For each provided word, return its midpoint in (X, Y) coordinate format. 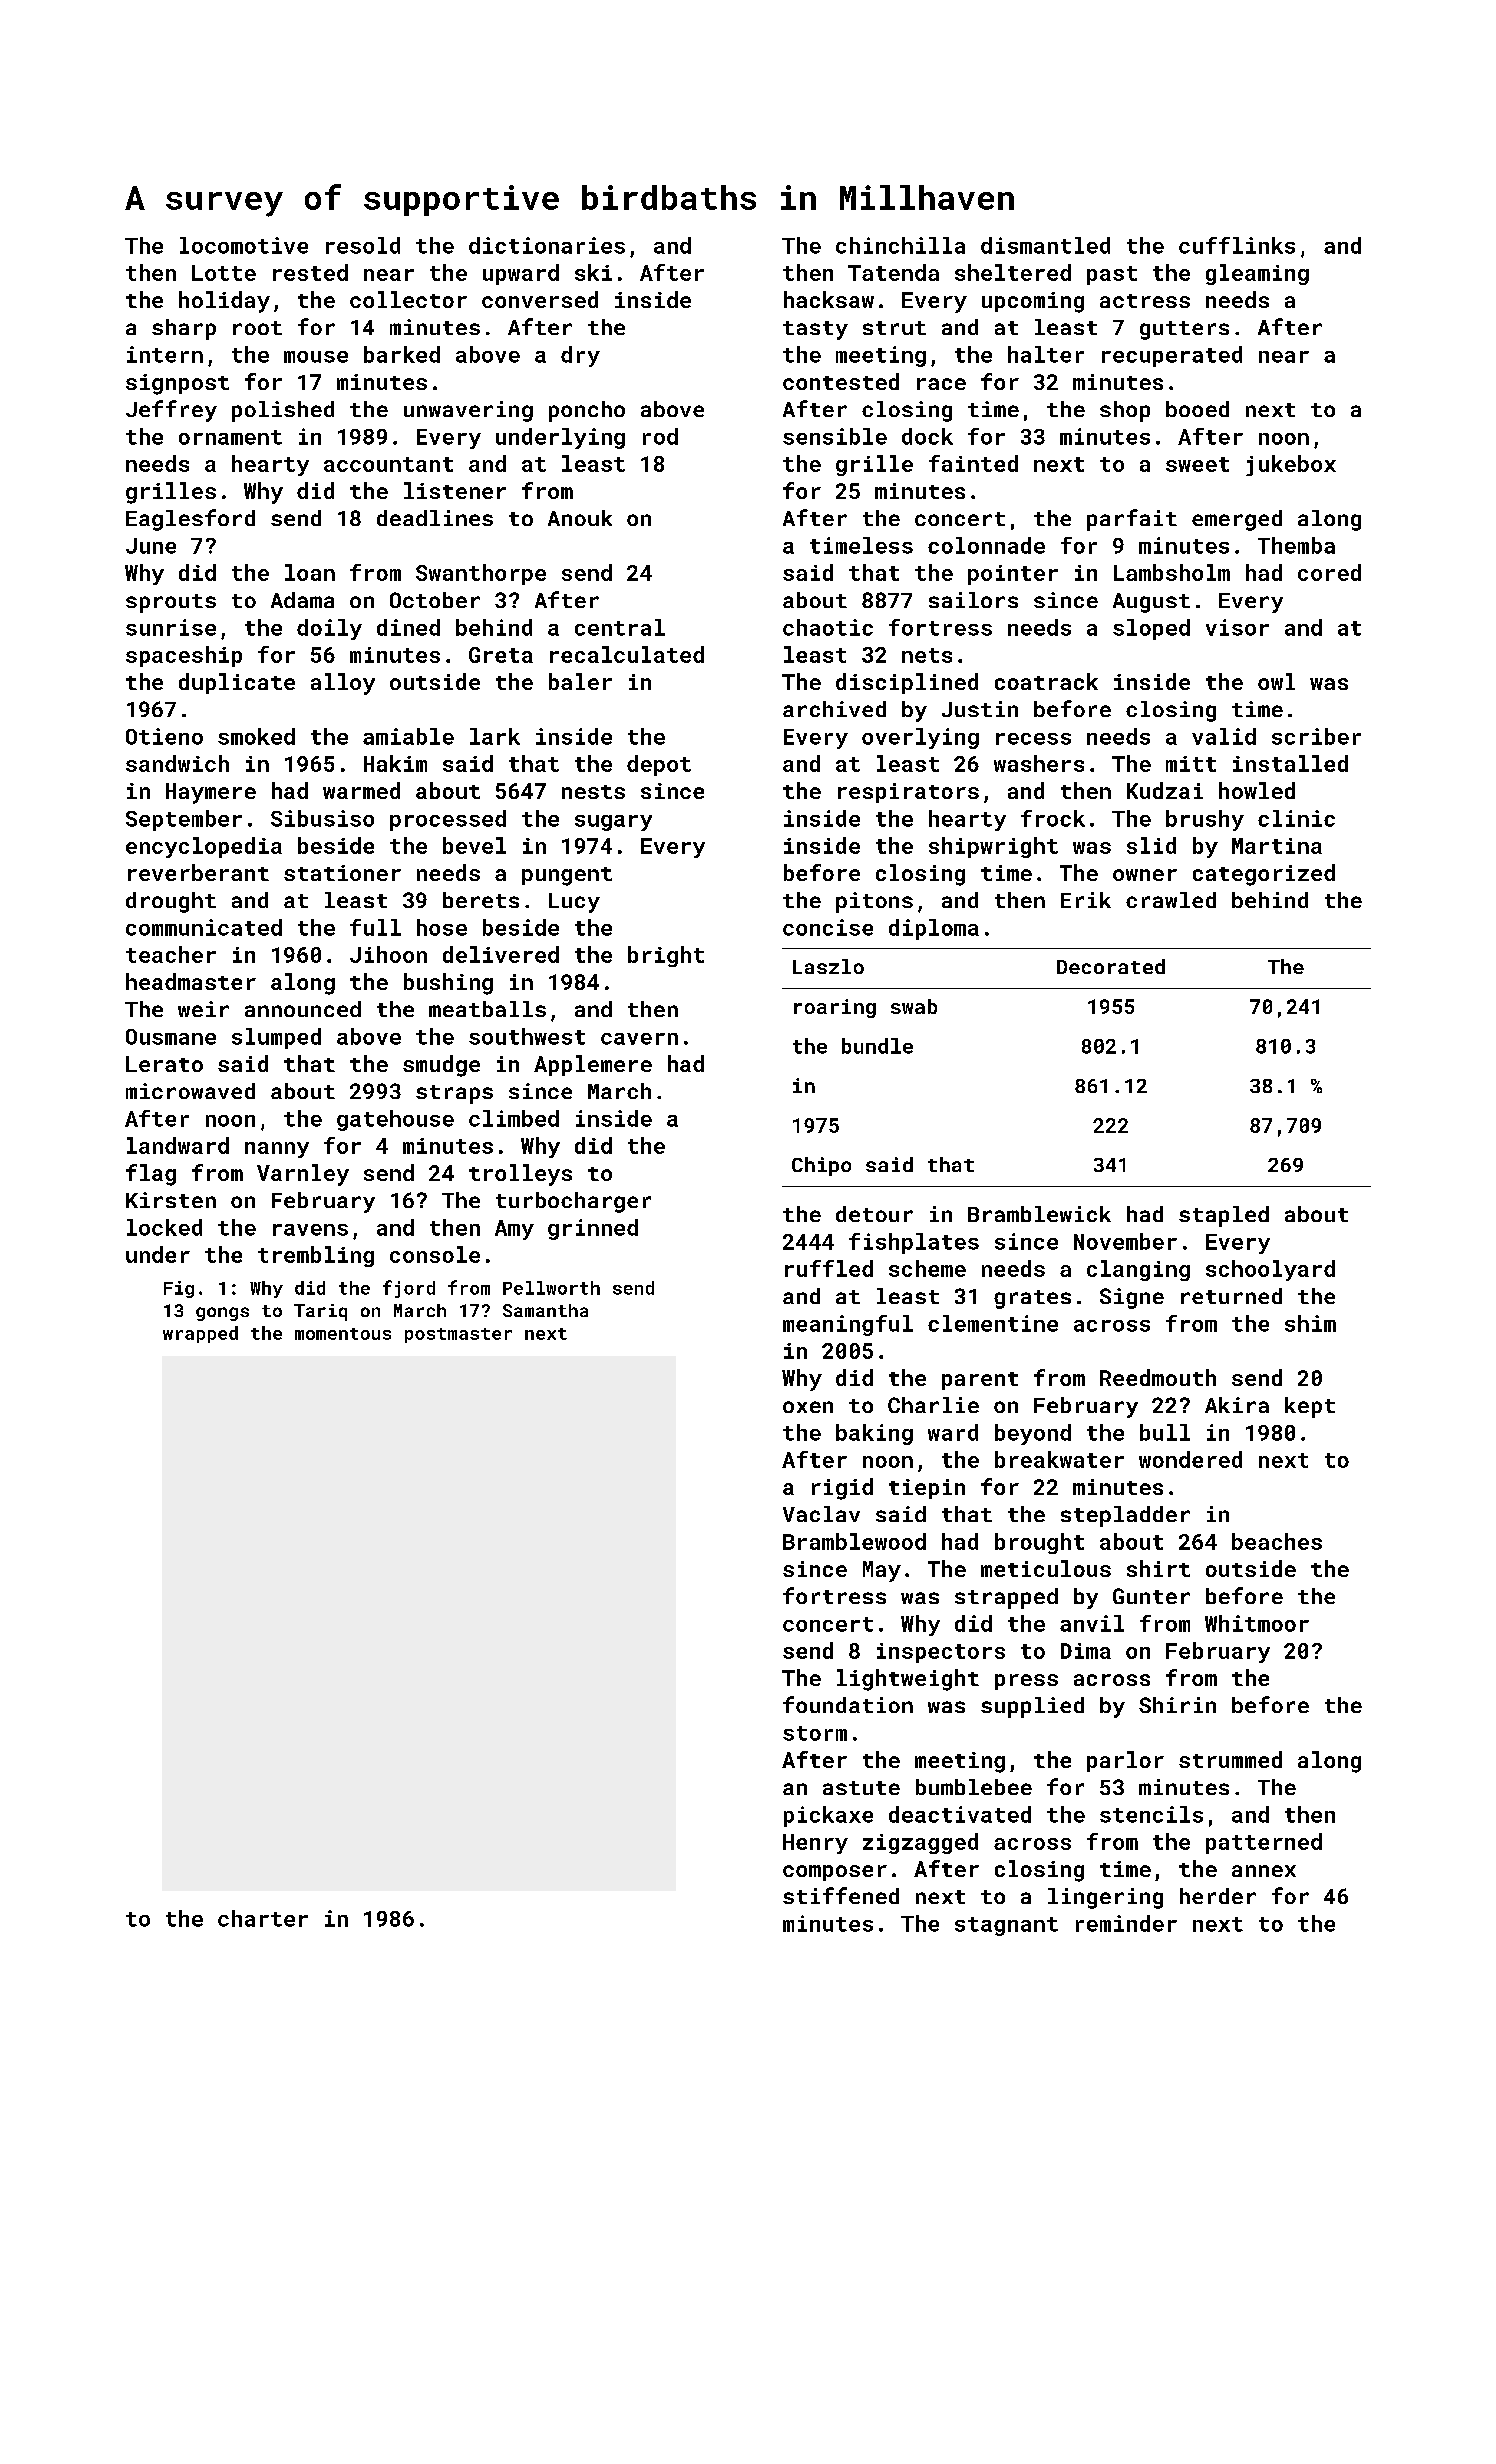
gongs (222, 1314)
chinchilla (900, 245)
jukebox (1291, 465)
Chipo (821, 1166)
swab (914, 1006)
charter (263, 1918)
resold (363, 245)
